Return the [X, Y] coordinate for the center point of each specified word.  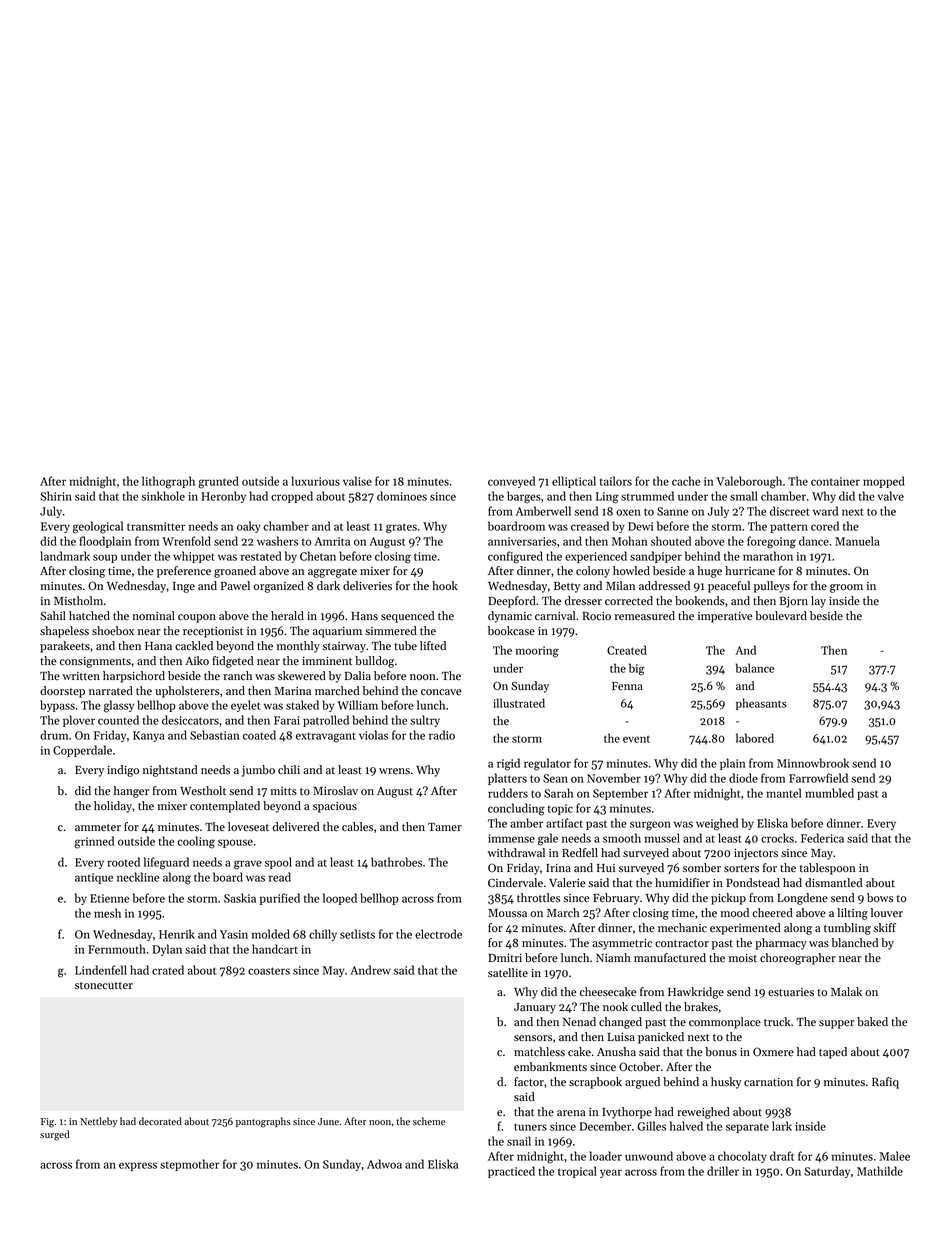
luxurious [315, 481]
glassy [119, 706]
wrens [394, 771]
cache [686, 481]
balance [755, 668]
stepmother [189, 1165]
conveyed [511, 482]
